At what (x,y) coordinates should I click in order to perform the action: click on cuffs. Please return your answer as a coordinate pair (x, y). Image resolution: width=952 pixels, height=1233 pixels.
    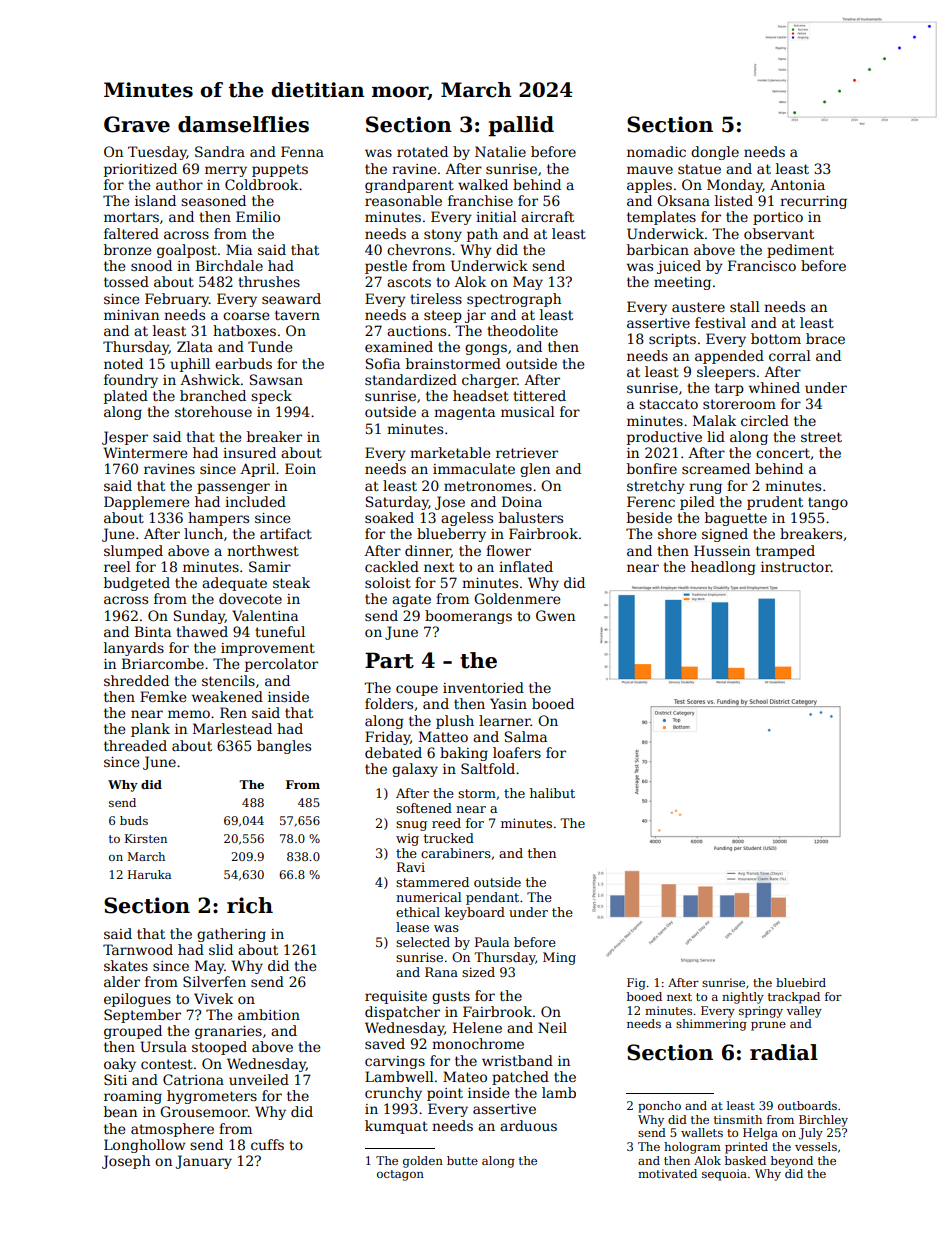
    Looking at the image, I should click on (267, 1144).
